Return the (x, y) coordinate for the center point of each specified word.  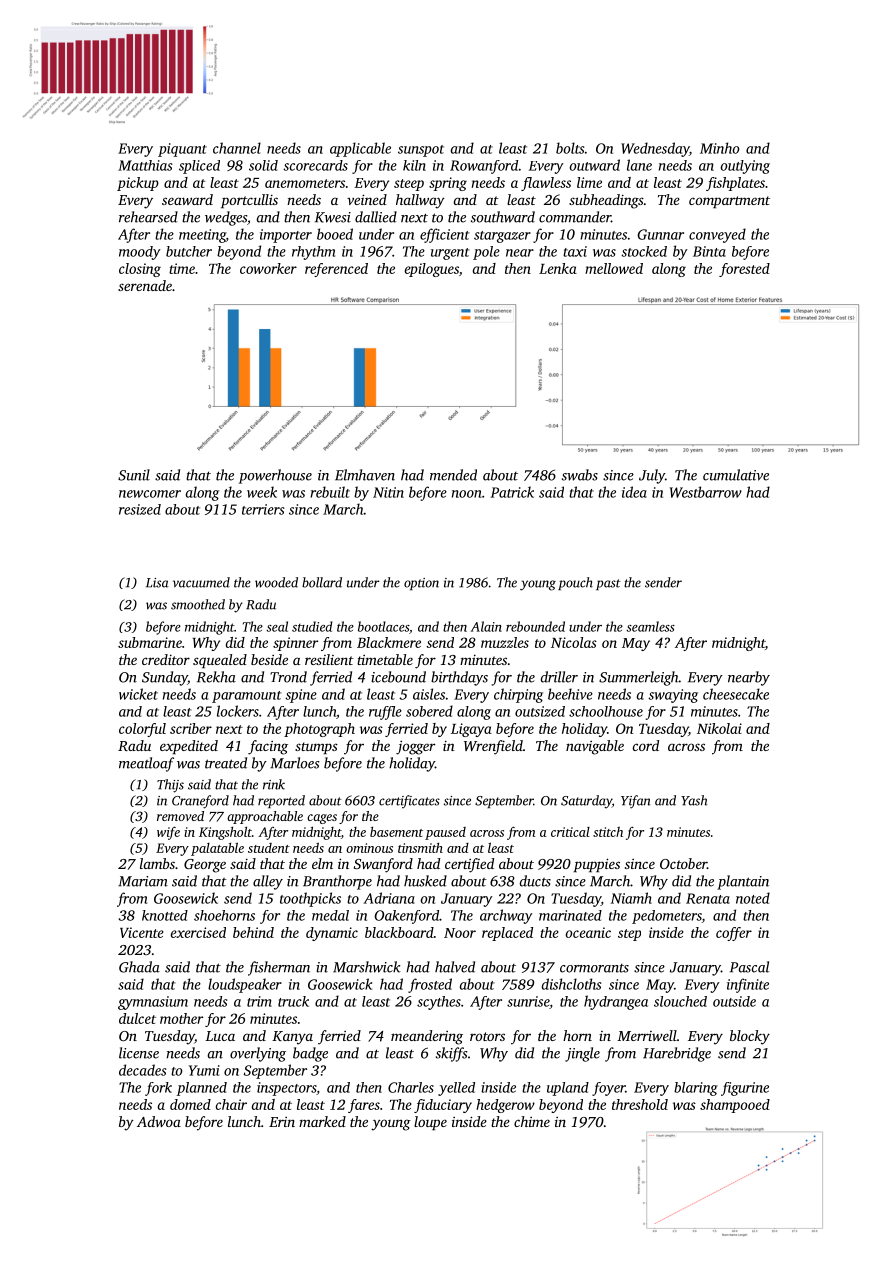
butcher (189, 251)
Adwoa (159, 1121)
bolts (570, 148)
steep (409, 185)
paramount (247, 697)
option (421, 584)
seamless (650, 626)
